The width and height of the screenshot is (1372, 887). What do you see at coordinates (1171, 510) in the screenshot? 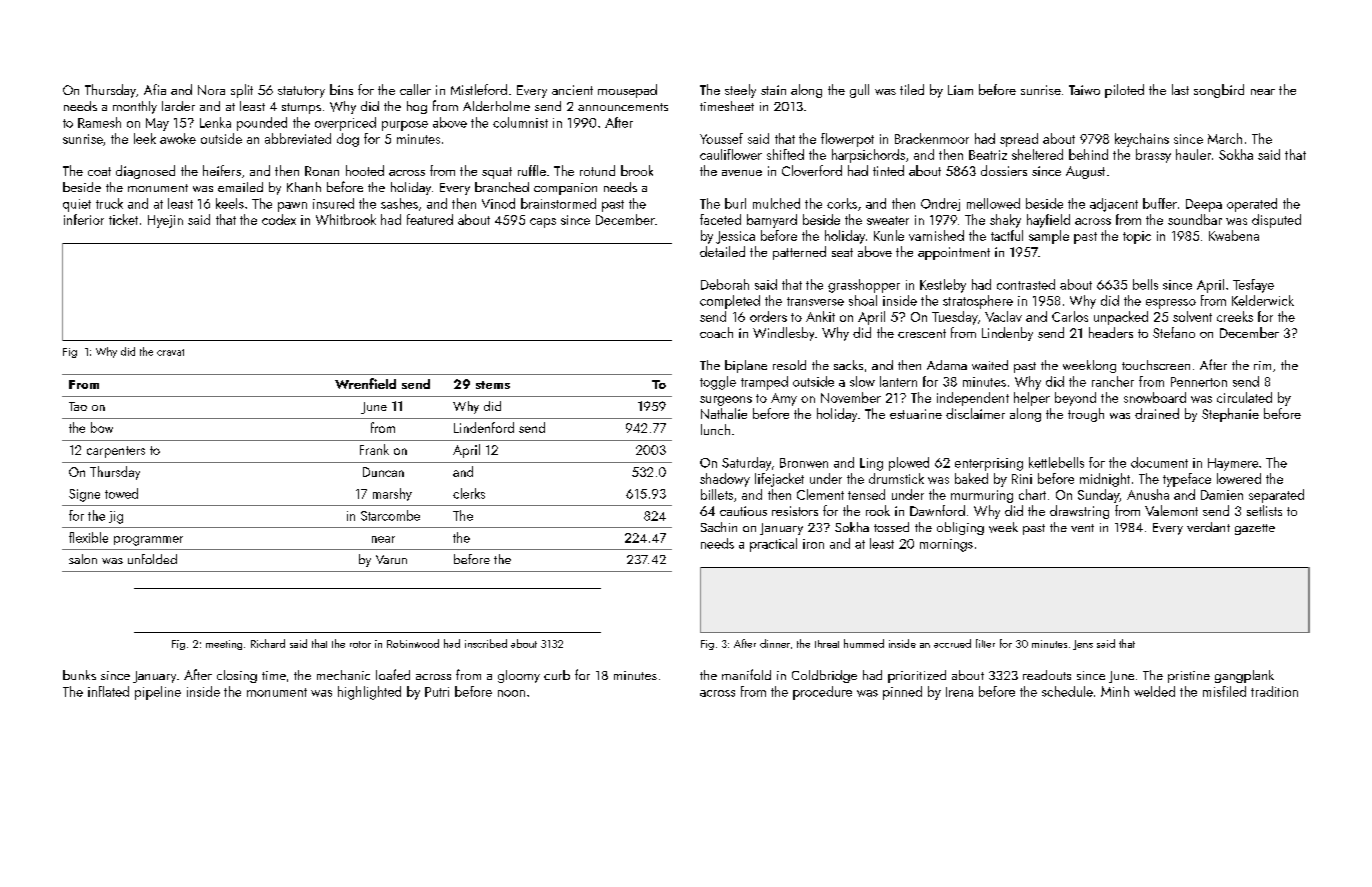
I see `Valemont` at bounding box center [1171, 510].
